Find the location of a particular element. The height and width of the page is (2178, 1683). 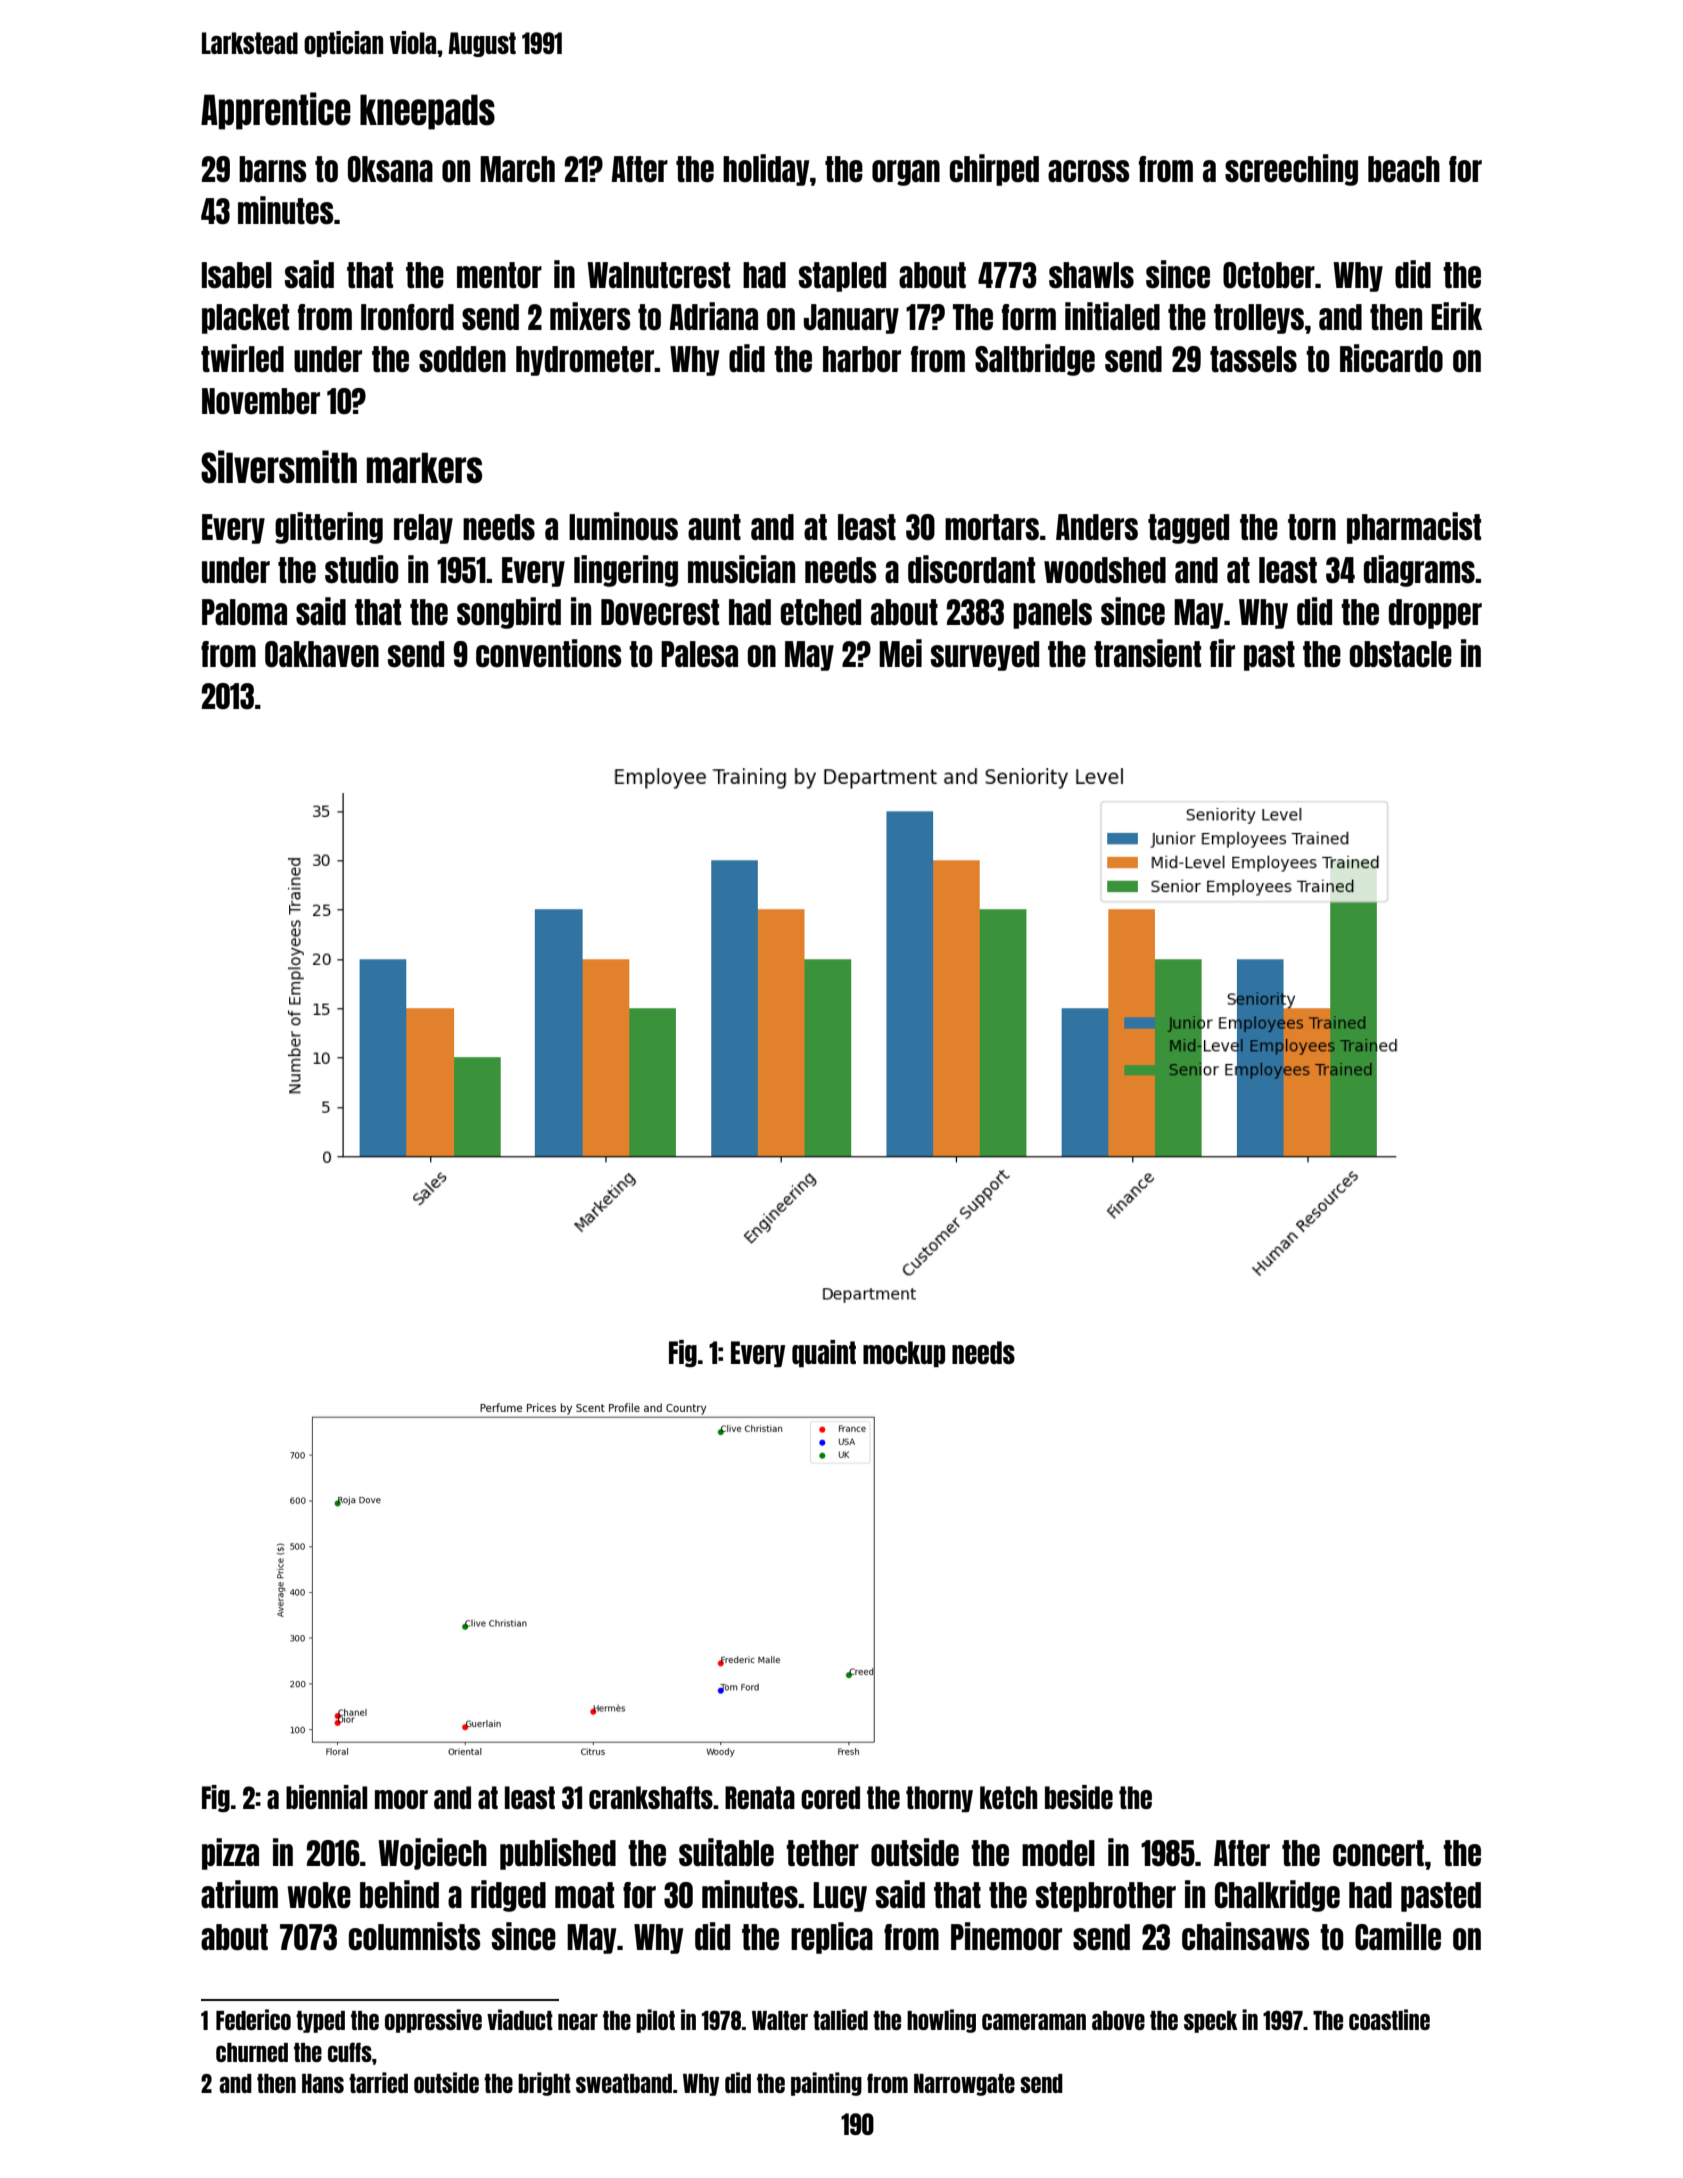

pharmacist is located at coordinates (1414, 528).
